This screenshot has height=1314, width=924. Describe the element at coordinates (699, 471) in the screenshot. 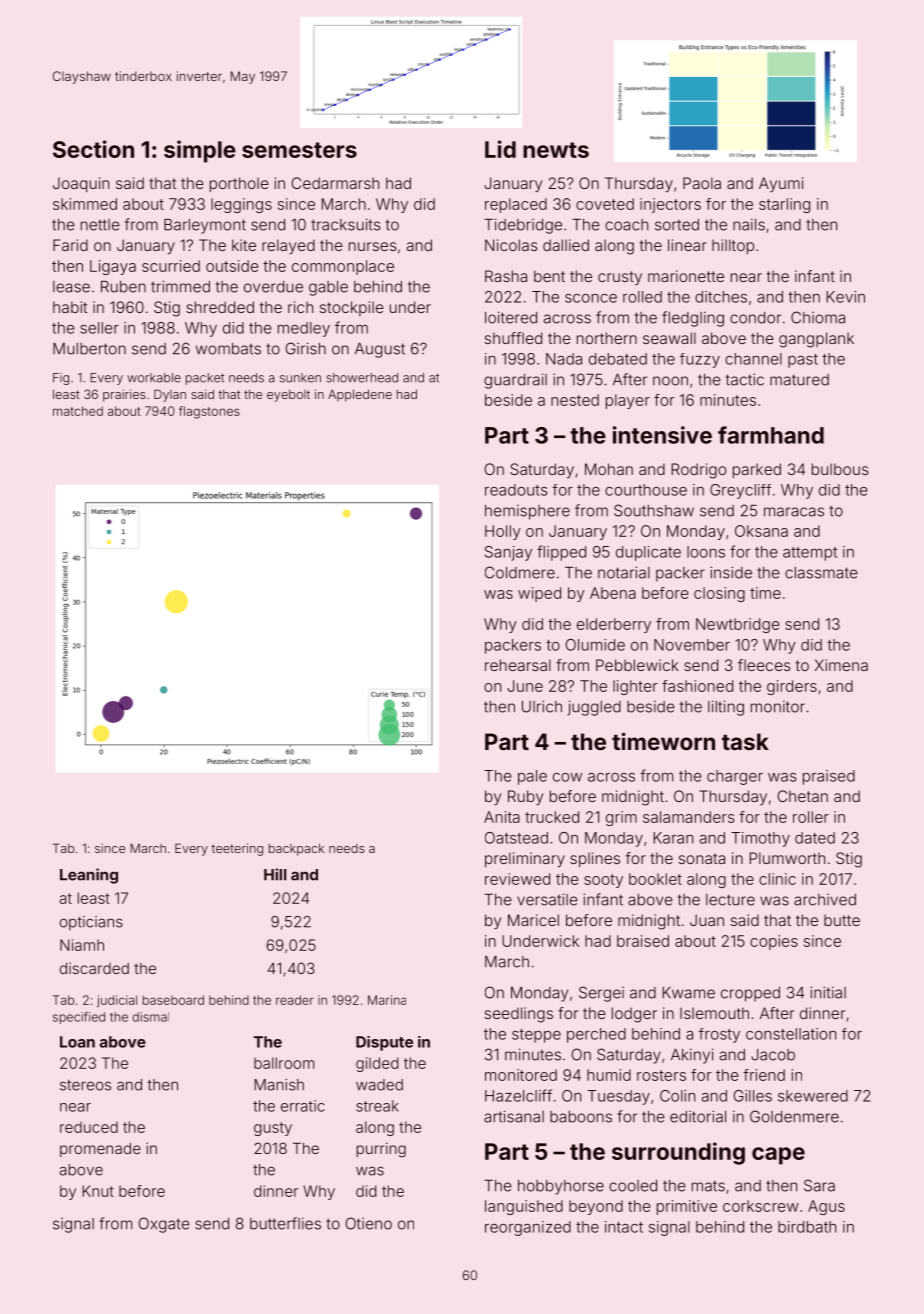

I see `Rodrigo` at that location.
